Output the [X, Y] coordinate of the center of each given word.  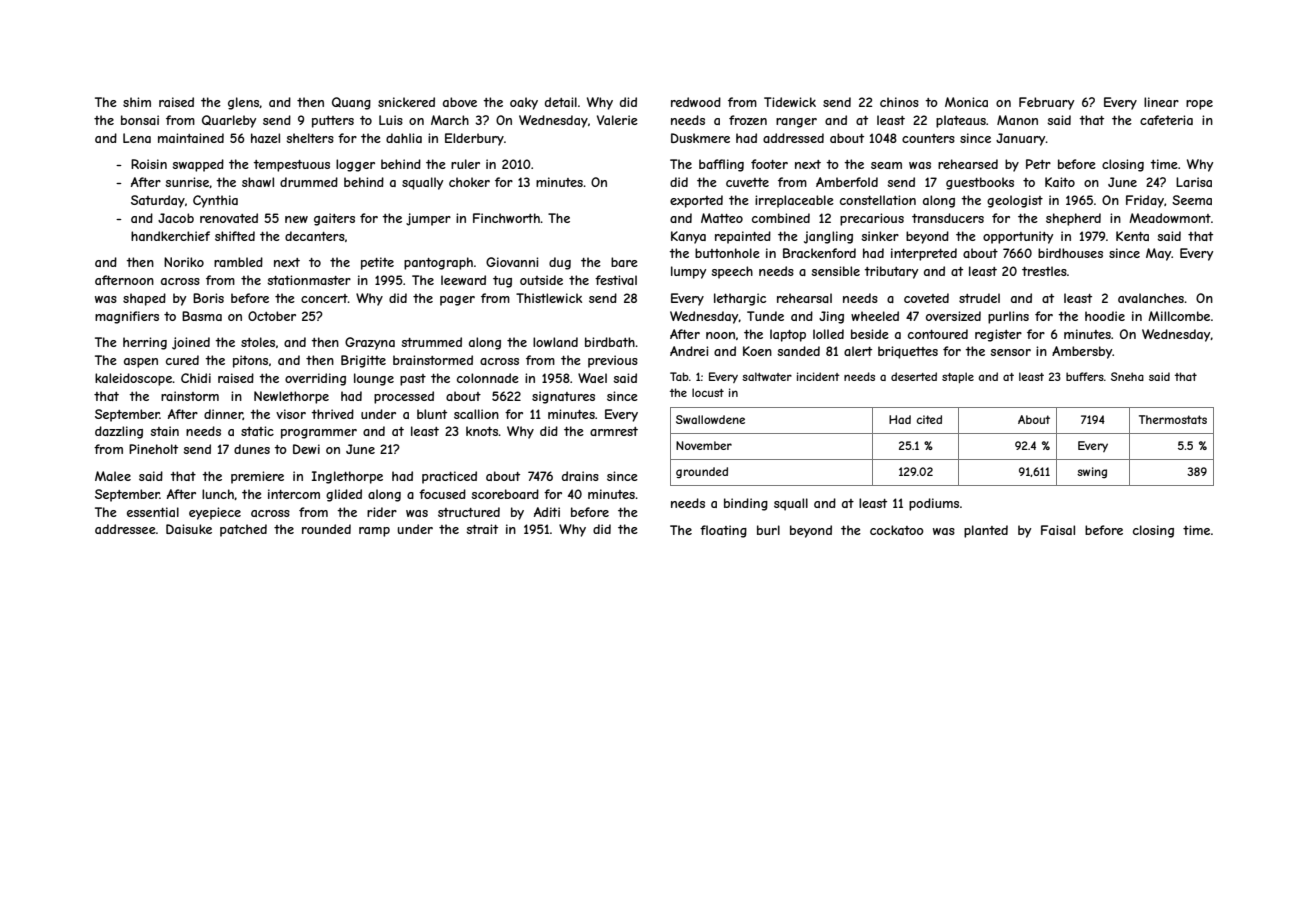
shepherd [1073, 219]
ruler [465, 164]
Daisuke [189, 529]
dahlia [404, 138]
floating [723, 531]
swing [1092, 473]
